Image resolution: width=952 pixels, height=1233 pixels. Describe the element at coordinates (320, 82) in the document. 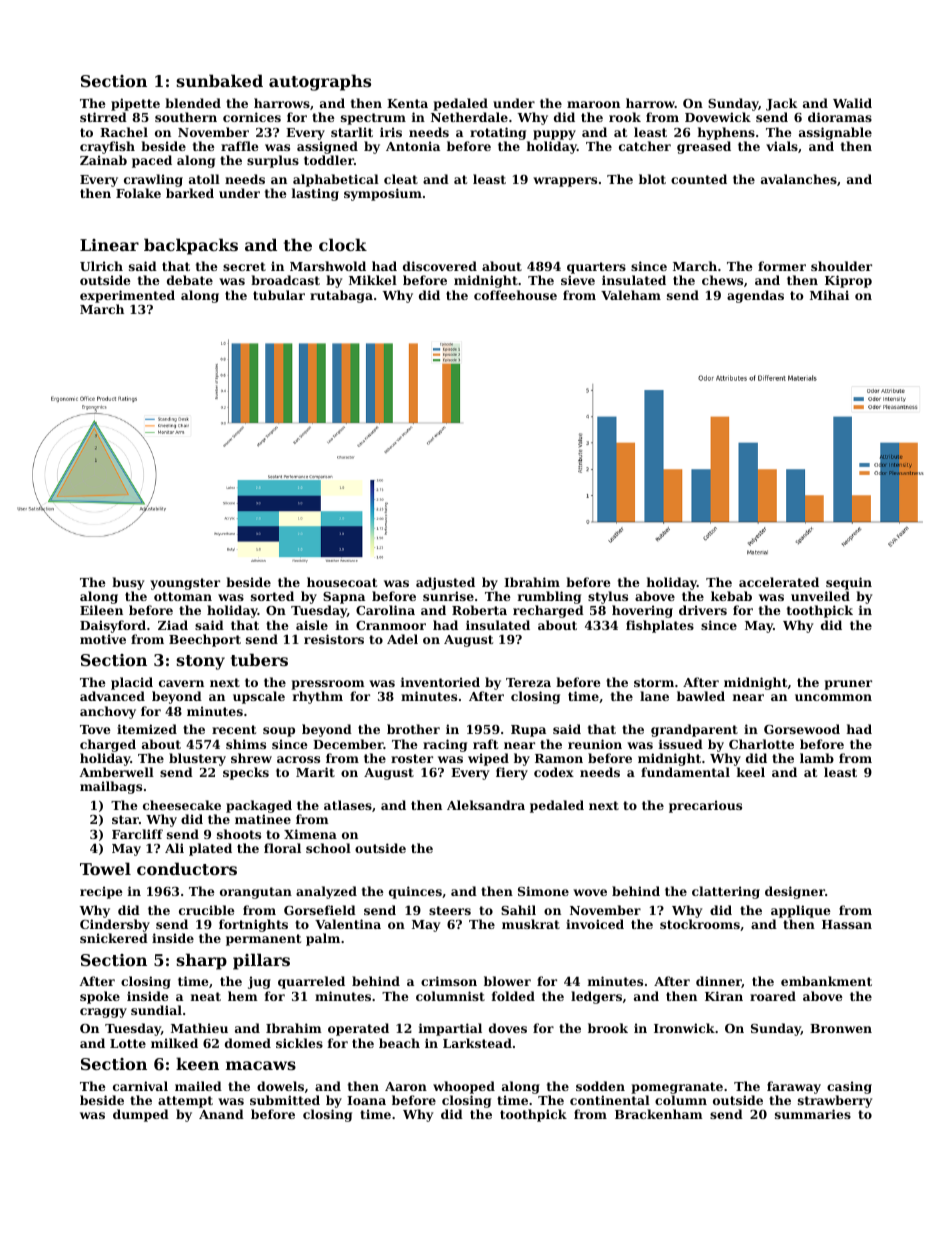

I see `autographs` at that location.
